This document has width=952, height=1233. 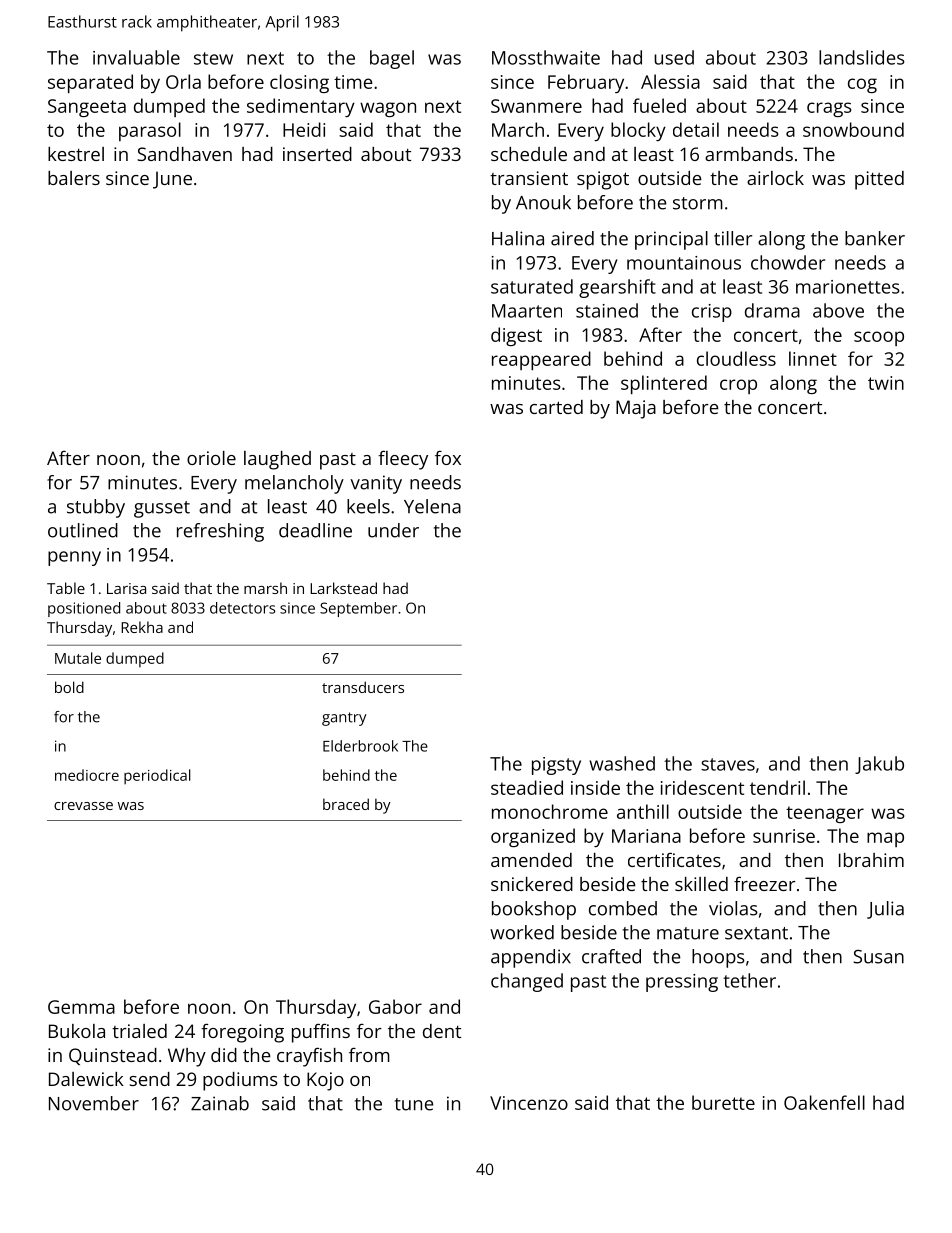 What do you see at coordinates (862, 57) in the document?
I see `landslides` at bounding box center [862, 57].
